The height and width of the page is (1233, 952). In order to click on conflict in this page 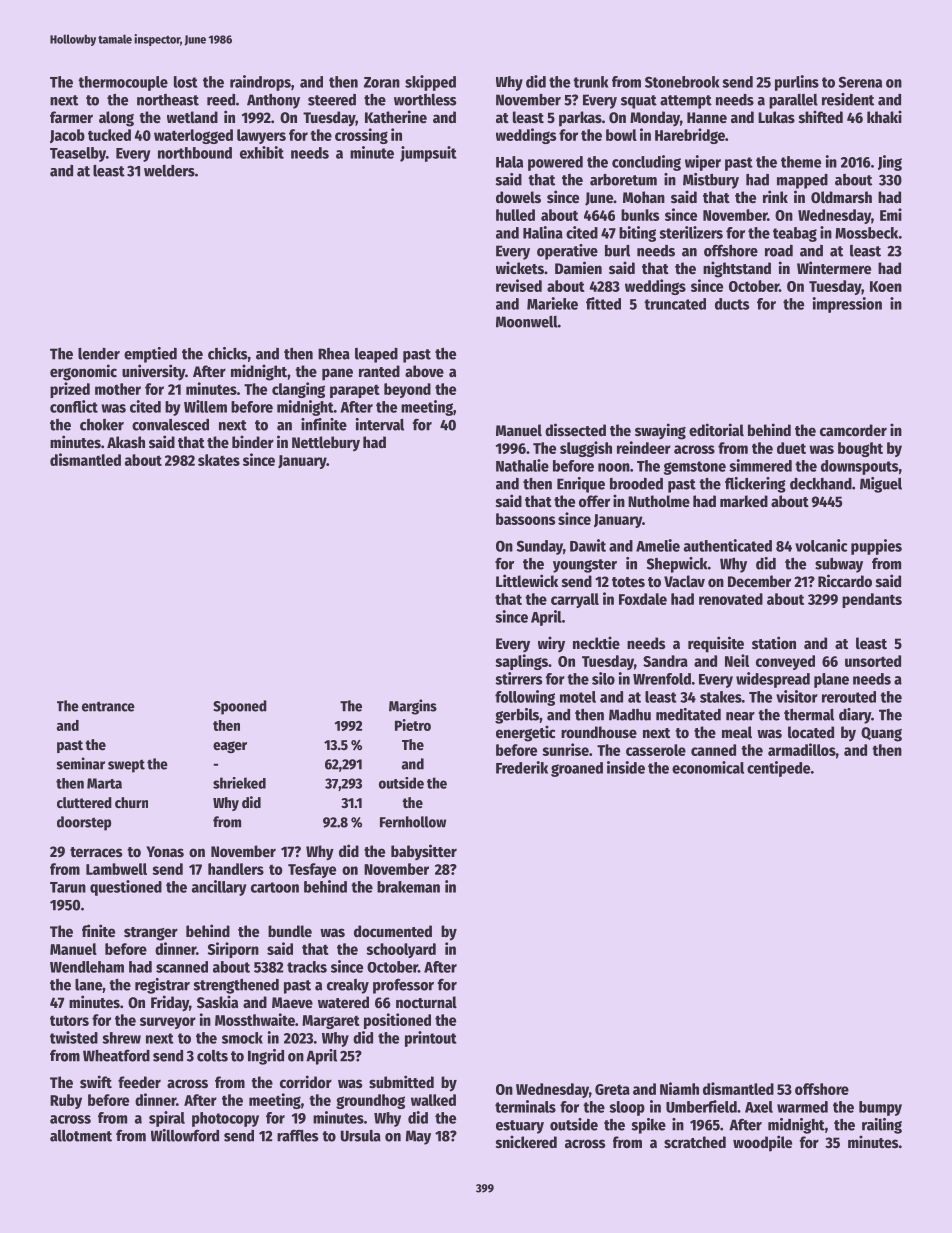, I will do `click(74, 406)`.
